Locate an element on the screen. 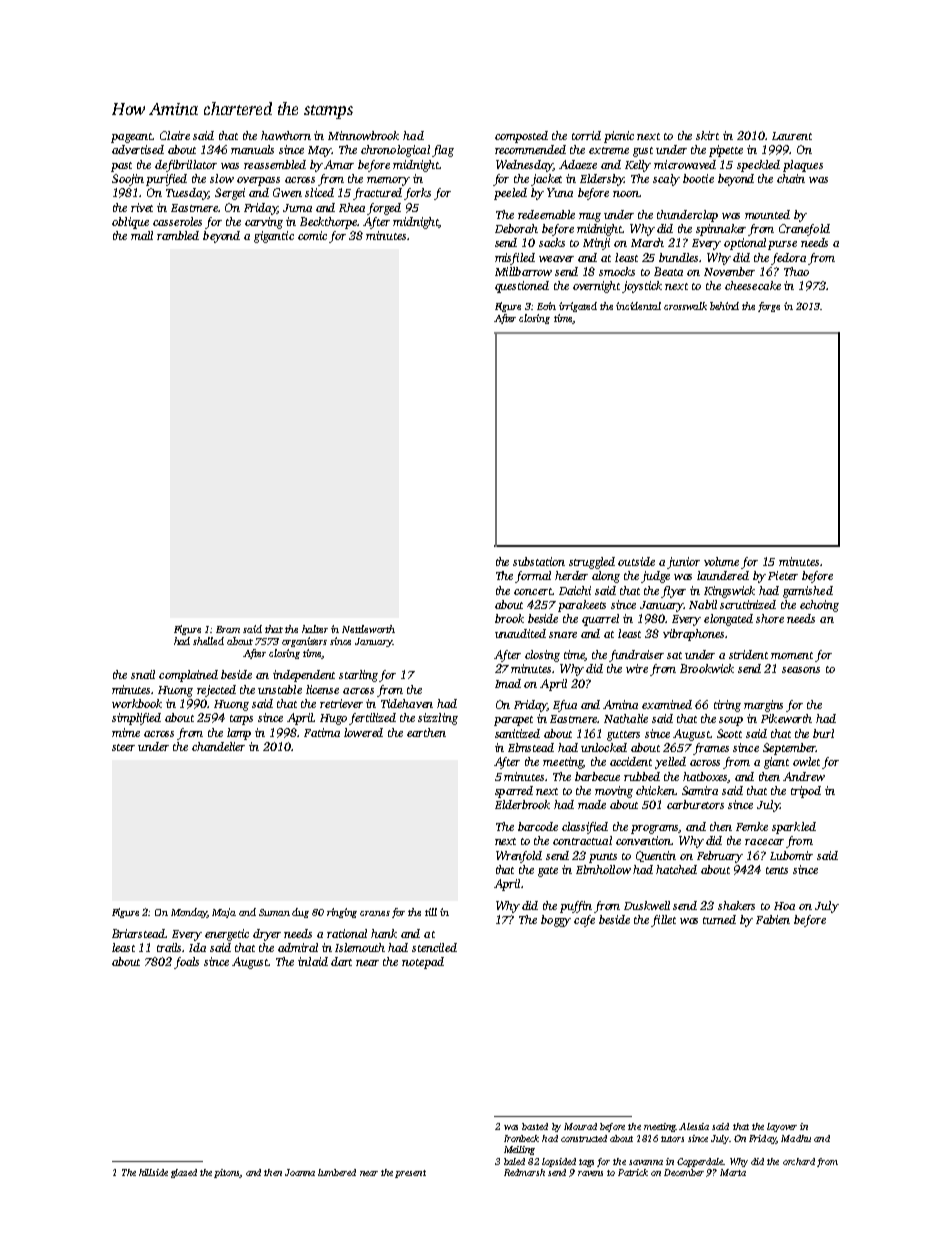 Image resolution: width=952 pixels, height=1233 pixels. parapet is located at coordinates (513, 721).
